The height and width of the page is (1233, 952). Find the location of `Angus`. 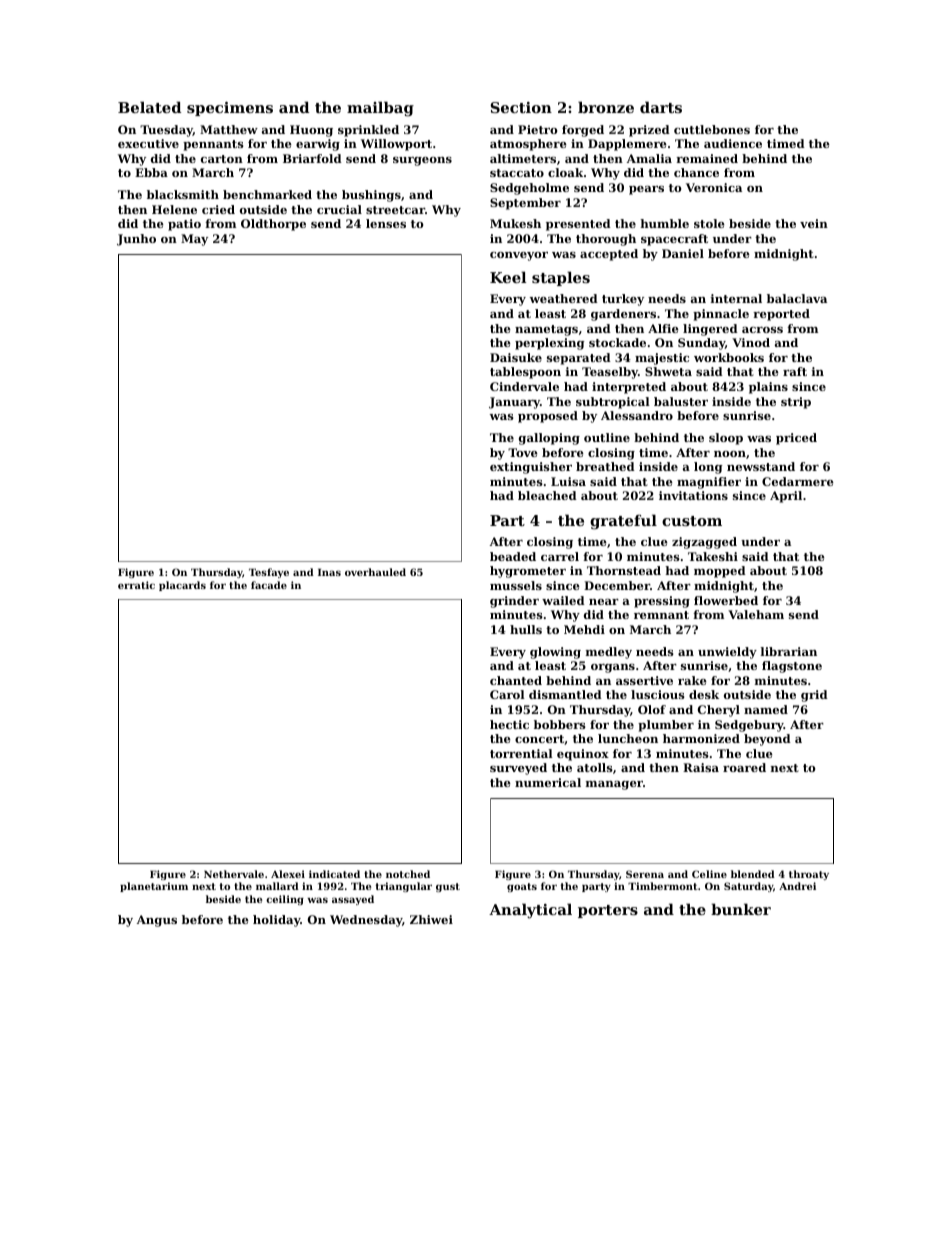

Angus is located at coordinates (157, 921).
